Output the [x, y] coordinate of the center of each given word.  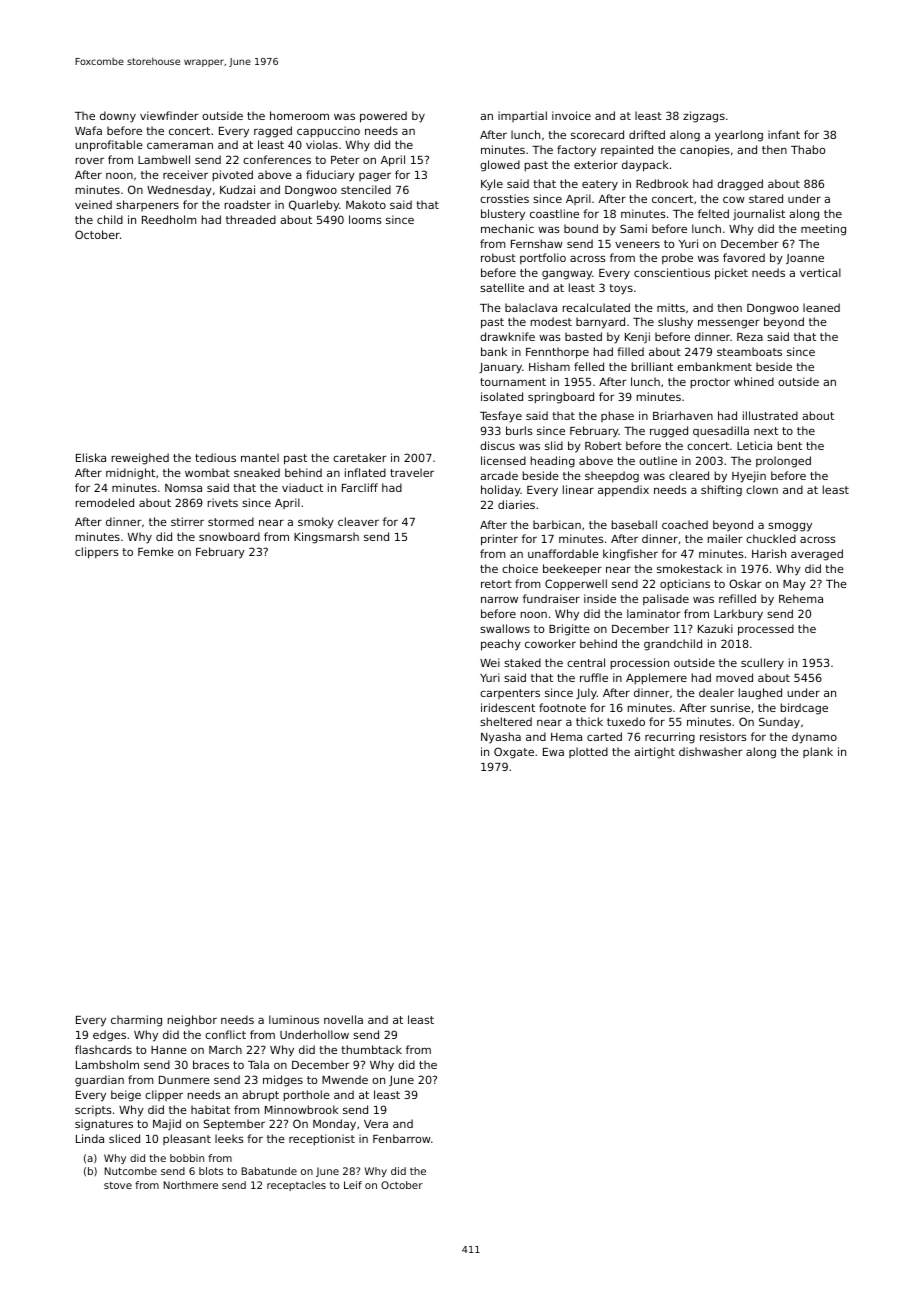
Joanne [805, 259]
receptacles [296, 1186]
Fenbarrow [402, 1138]
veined [93, 204]
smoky [316, 523]
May [794, 585]
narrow [499, 600]
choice [520, 568]
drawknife [507, 336]
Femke [156, 551]
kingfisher [630, 555]
